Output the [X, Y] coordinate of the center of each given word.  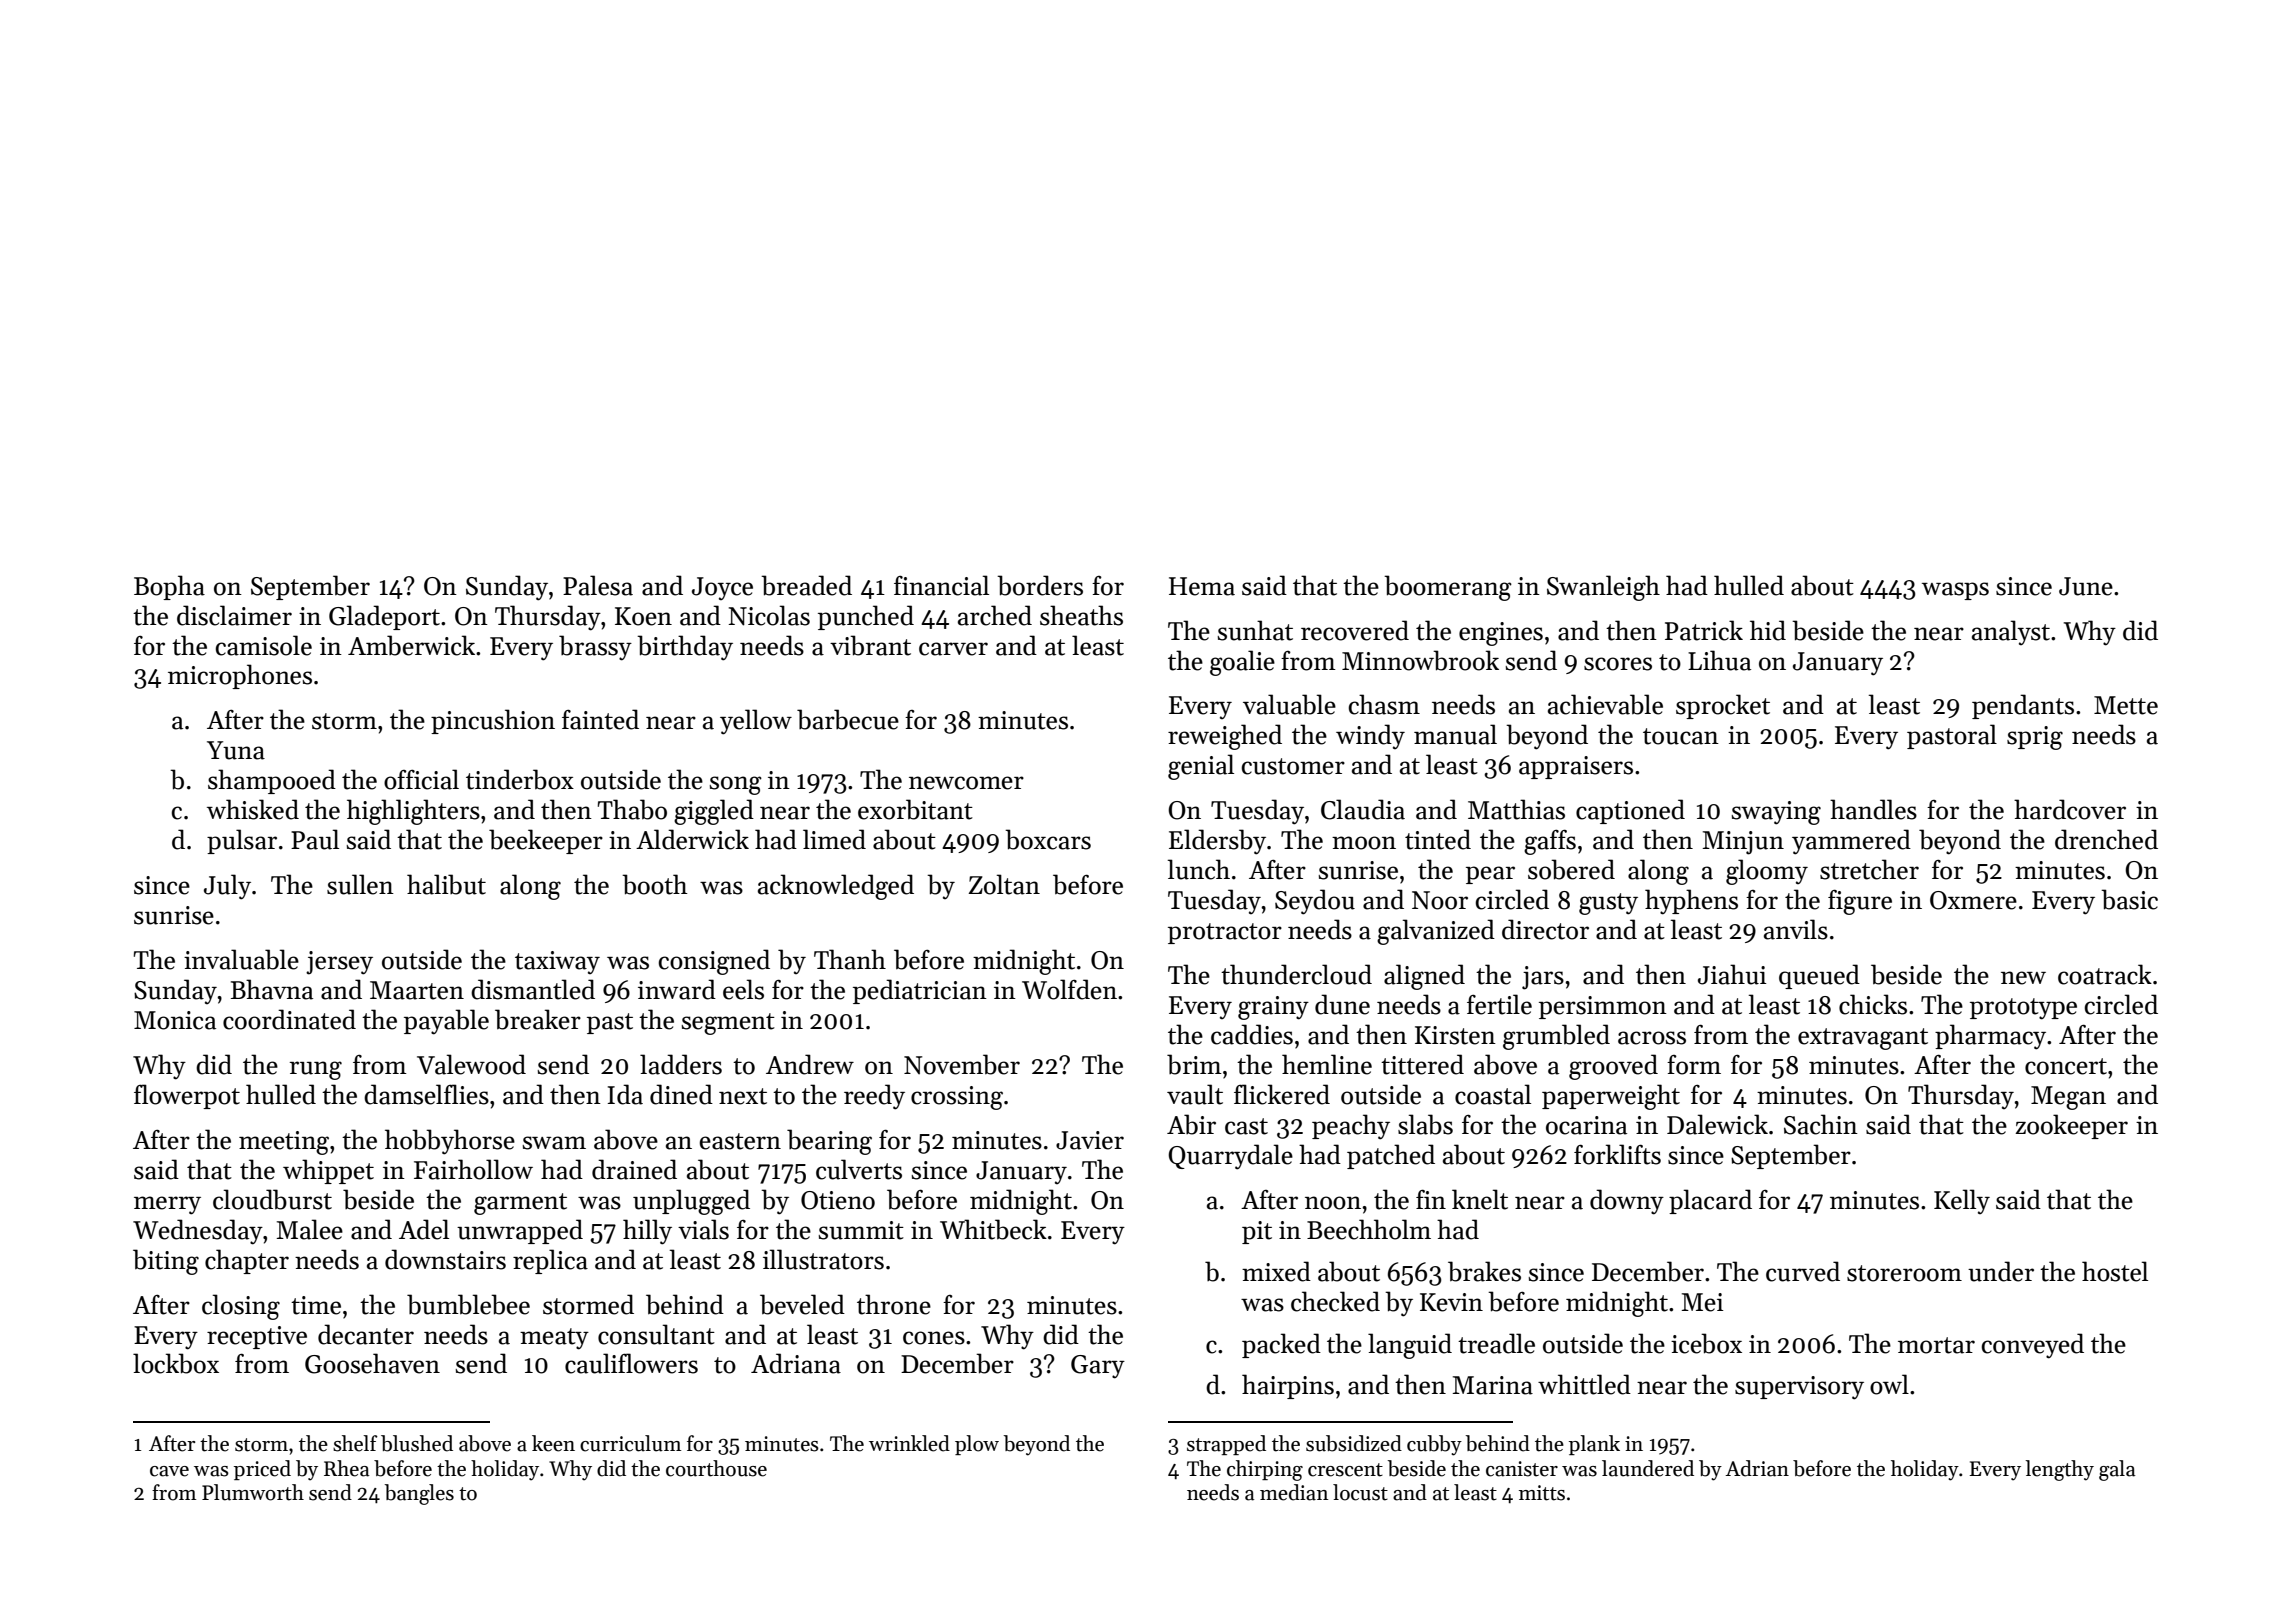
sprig [2035, 738]
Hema [1202, 586]
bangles [419, 1494]
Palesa [598, 585]
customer [1293, 766]
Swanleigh [1603, 588]
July [227, 887]
